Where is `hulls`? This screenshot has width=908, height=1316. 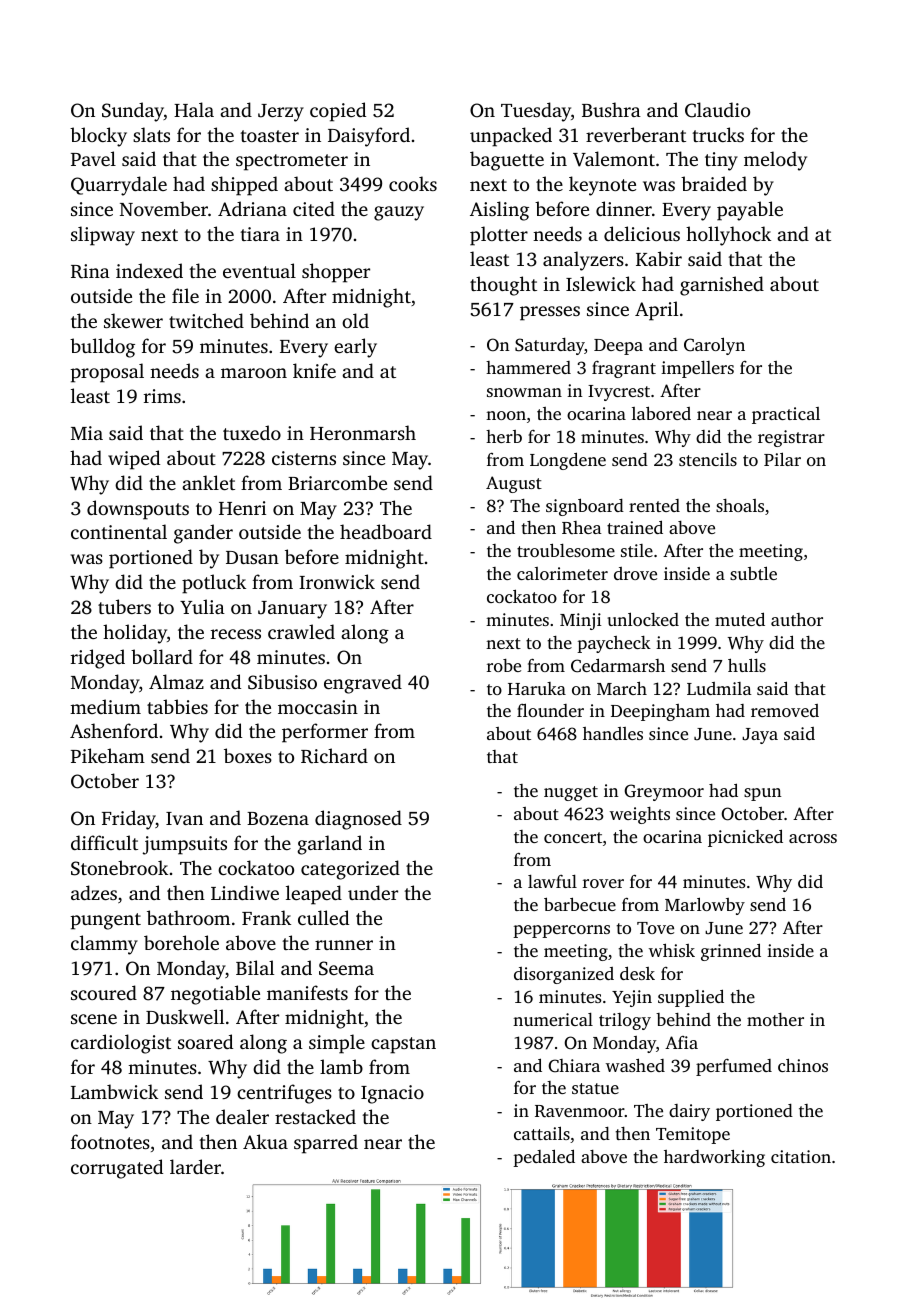 hulls is located at coordinates (747, 665).
